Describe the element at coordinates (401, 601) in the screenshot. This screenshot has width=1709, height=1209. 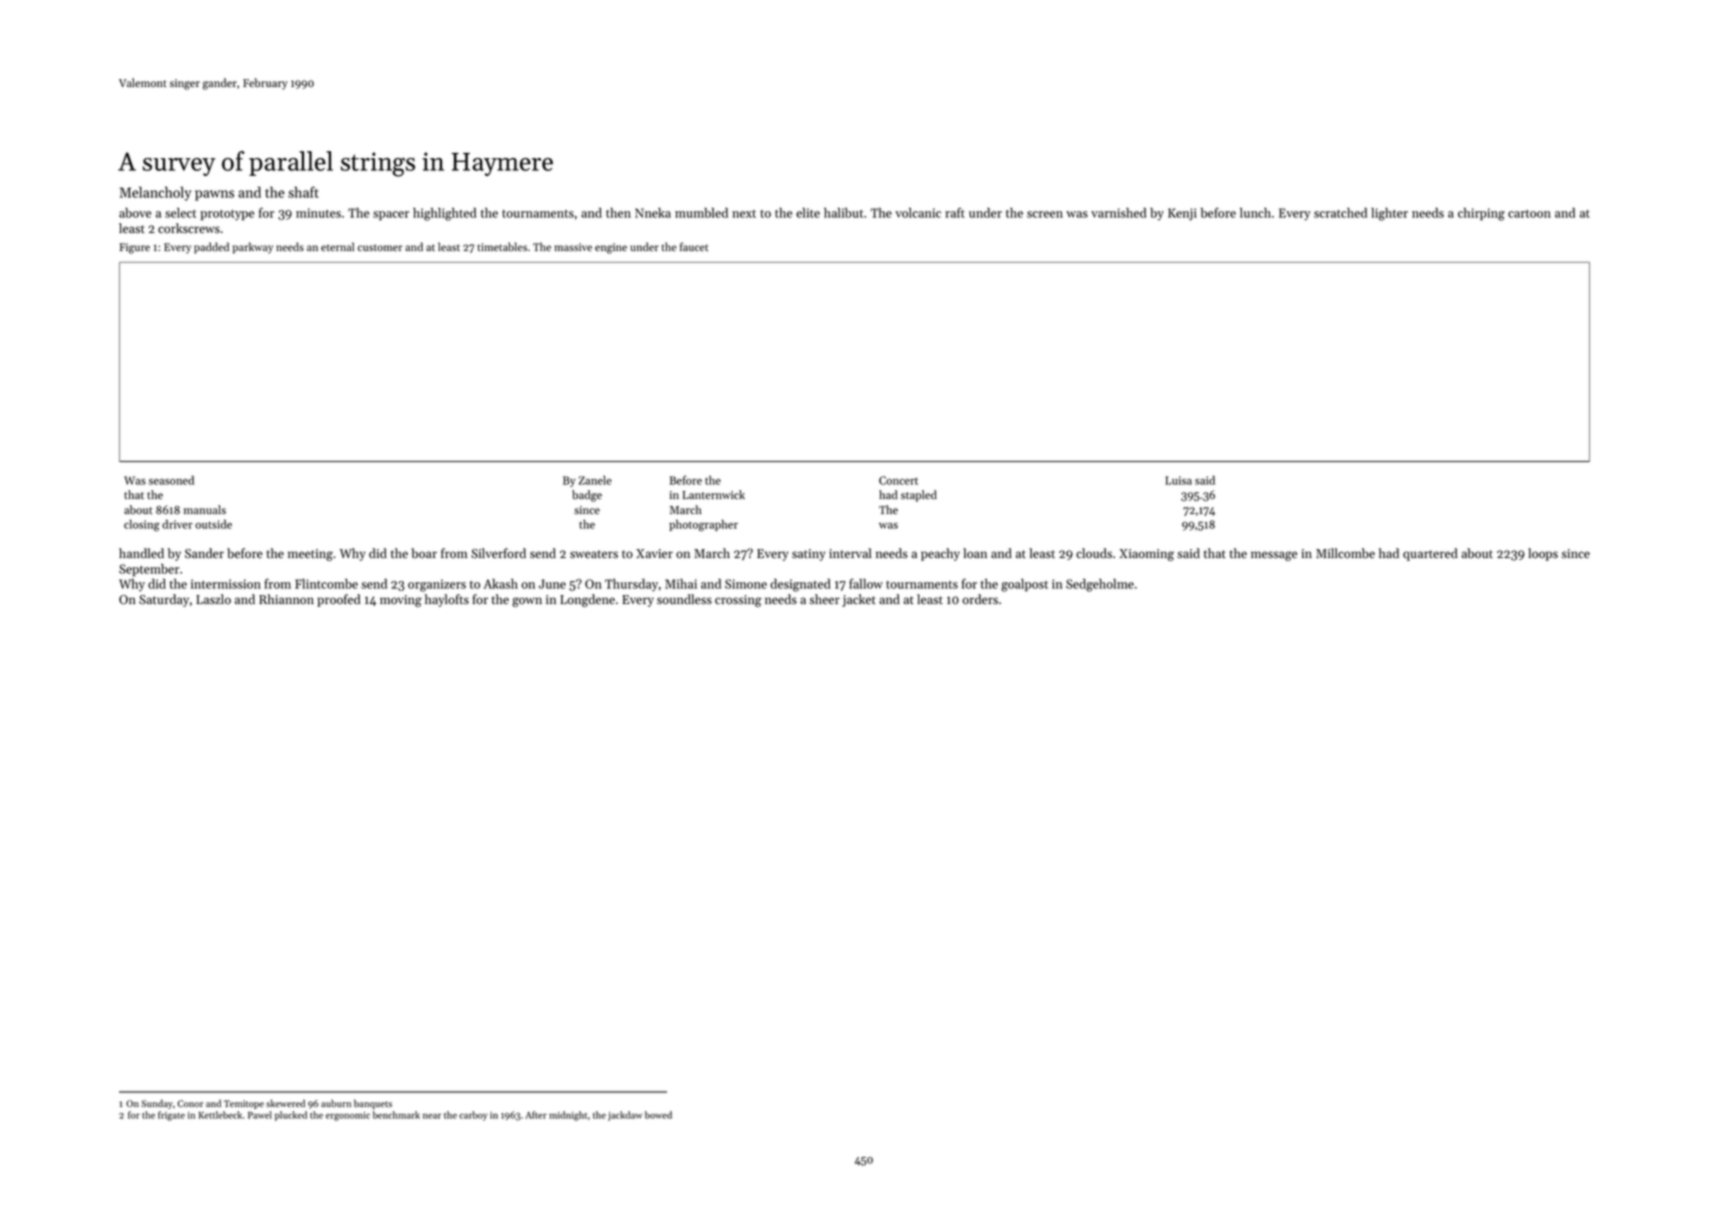
I see `moving` at that location.
